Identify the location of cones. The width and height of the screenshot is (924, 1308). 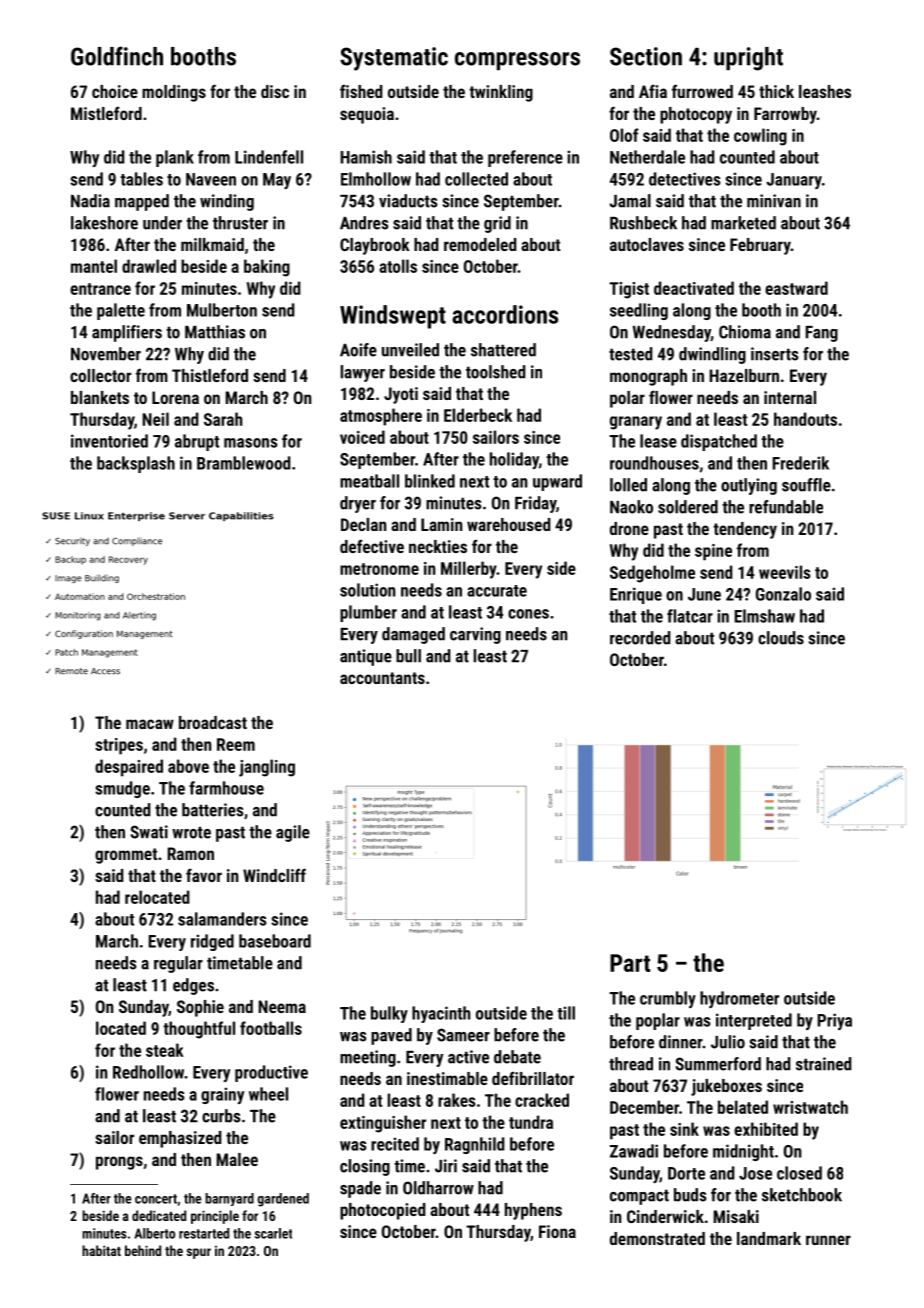
(528, 614).
